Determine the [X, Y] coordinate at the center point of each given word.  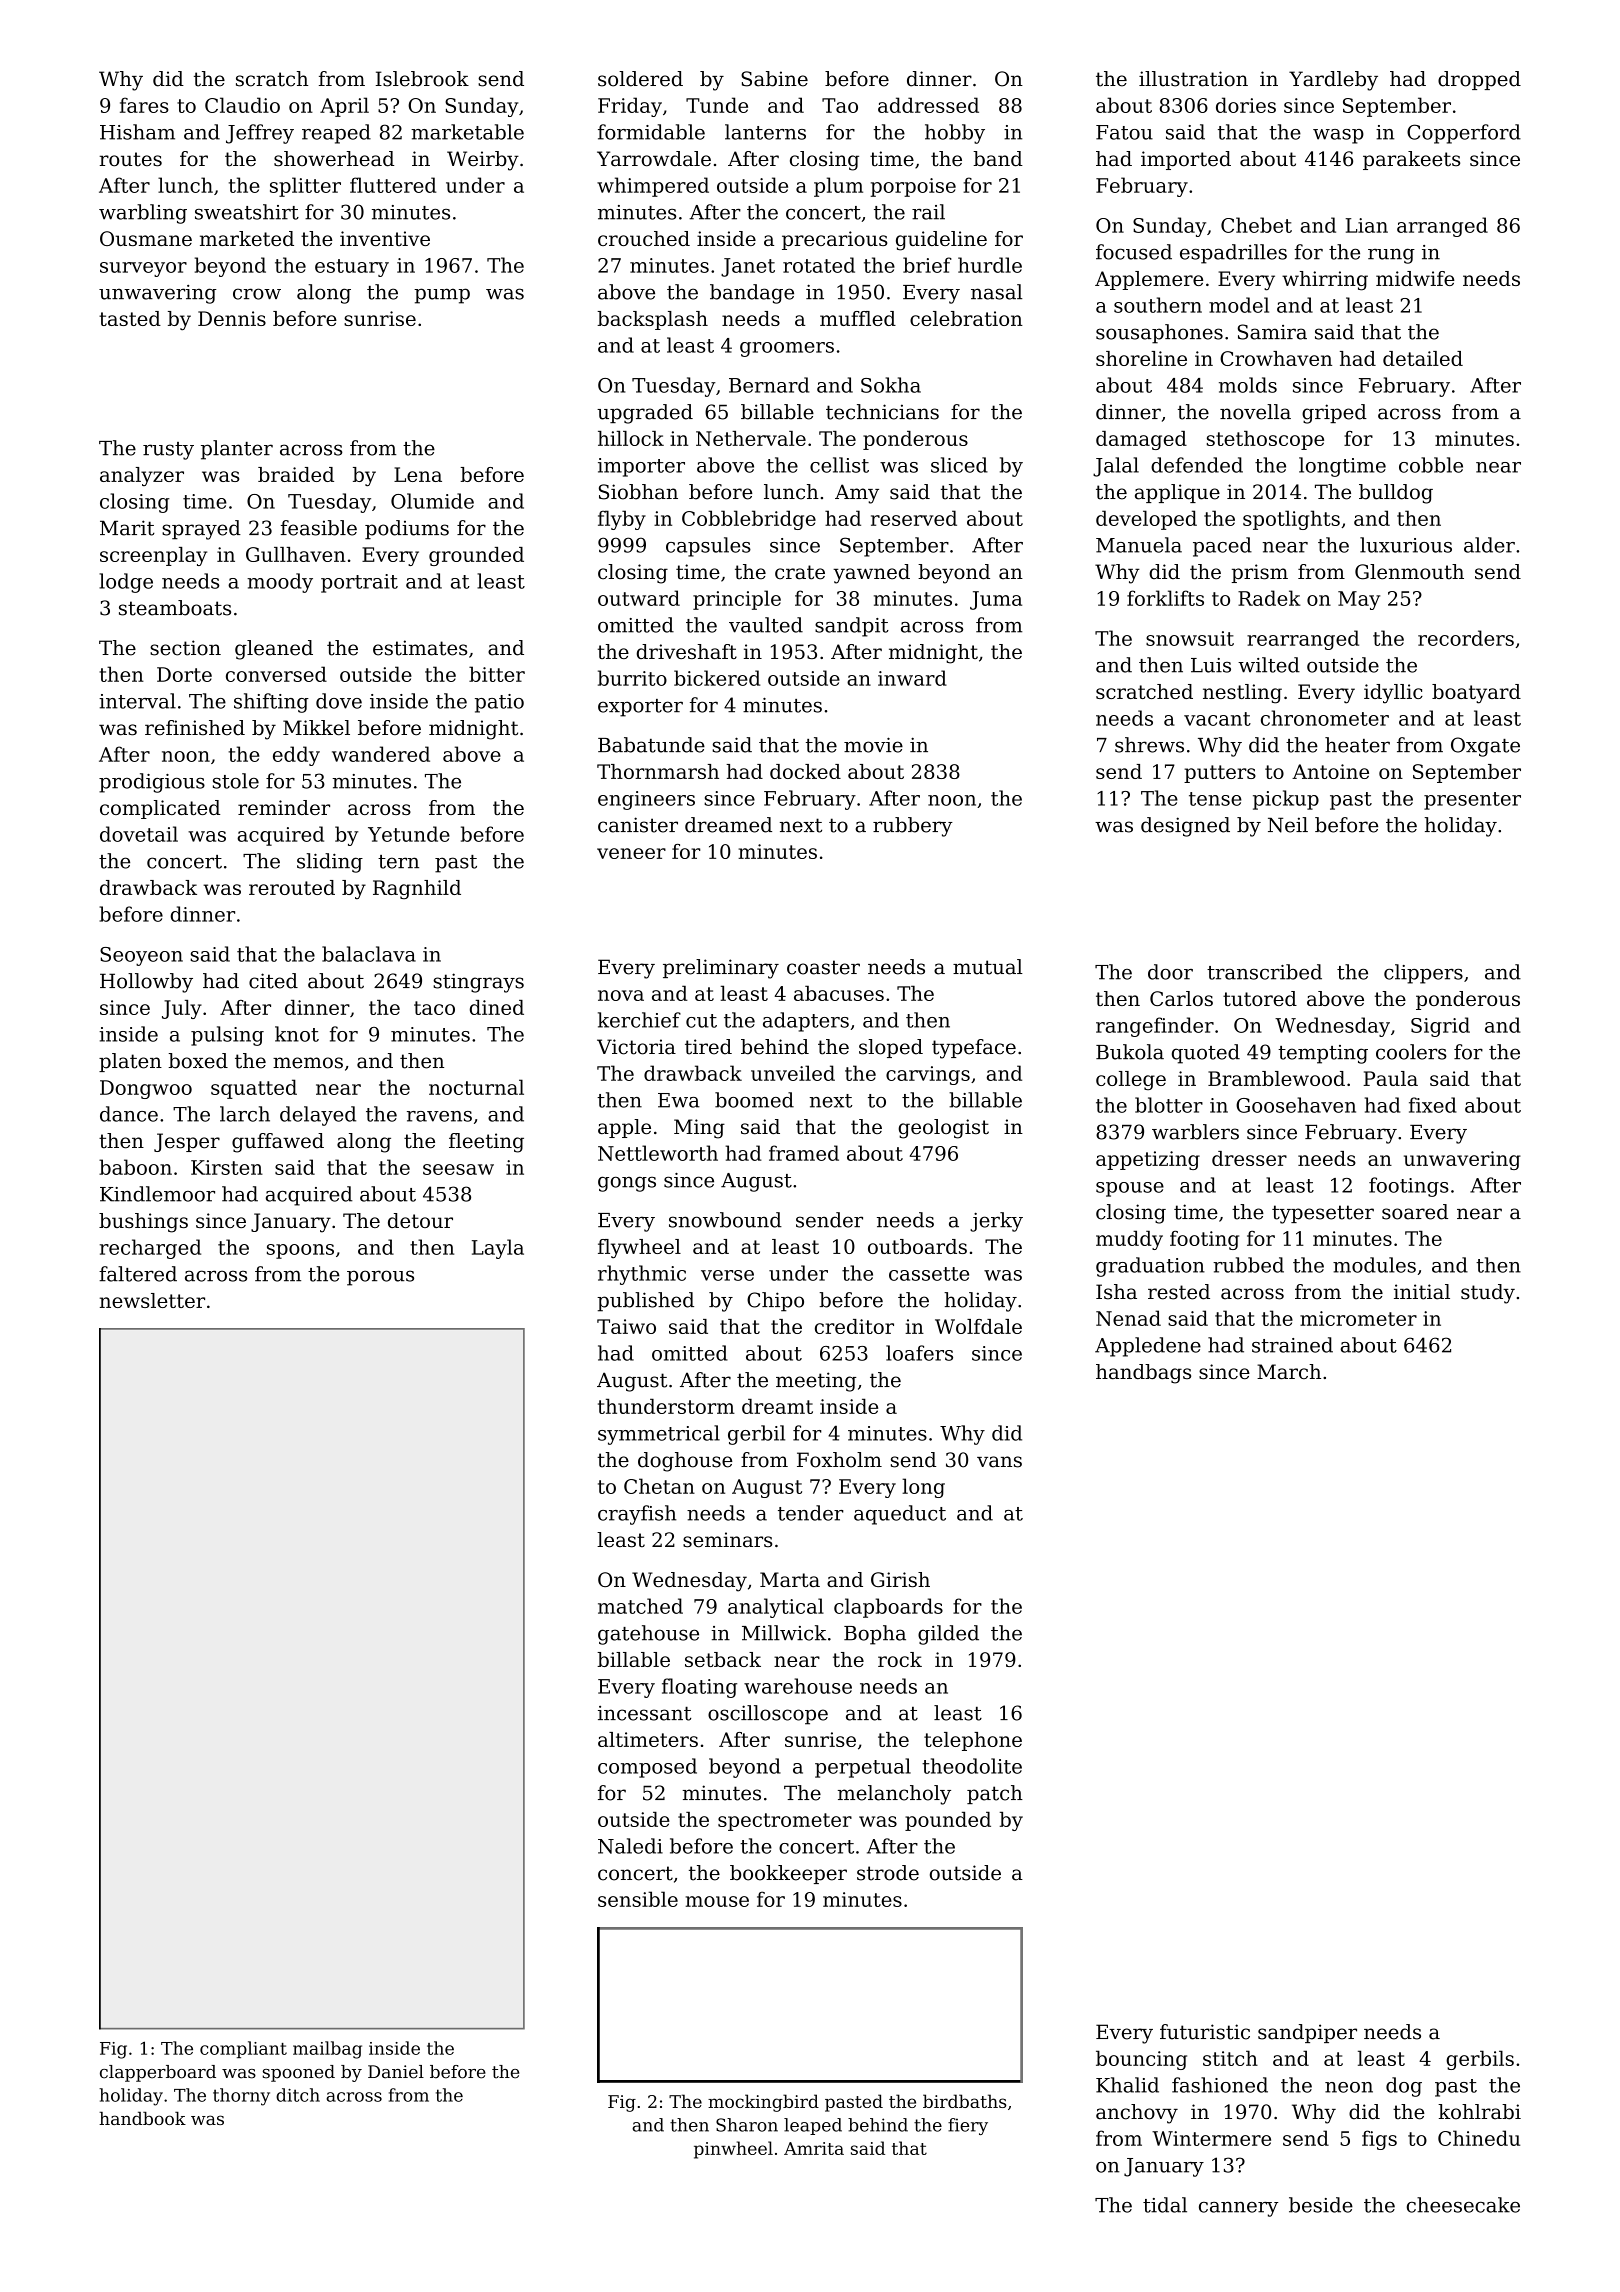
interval [137, 701]
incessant [644, 1713]
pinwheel [733, 2150]
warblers [1195, 1132]
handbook [142, 2118]
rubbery [913, 827]
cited [273, 981]
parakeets [1411, 160]
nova [621, 995]
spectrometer [785, 1822]
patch [995, 1794]
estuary [352, 268]
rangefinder [1155, 1027]
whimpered [653, 187]
